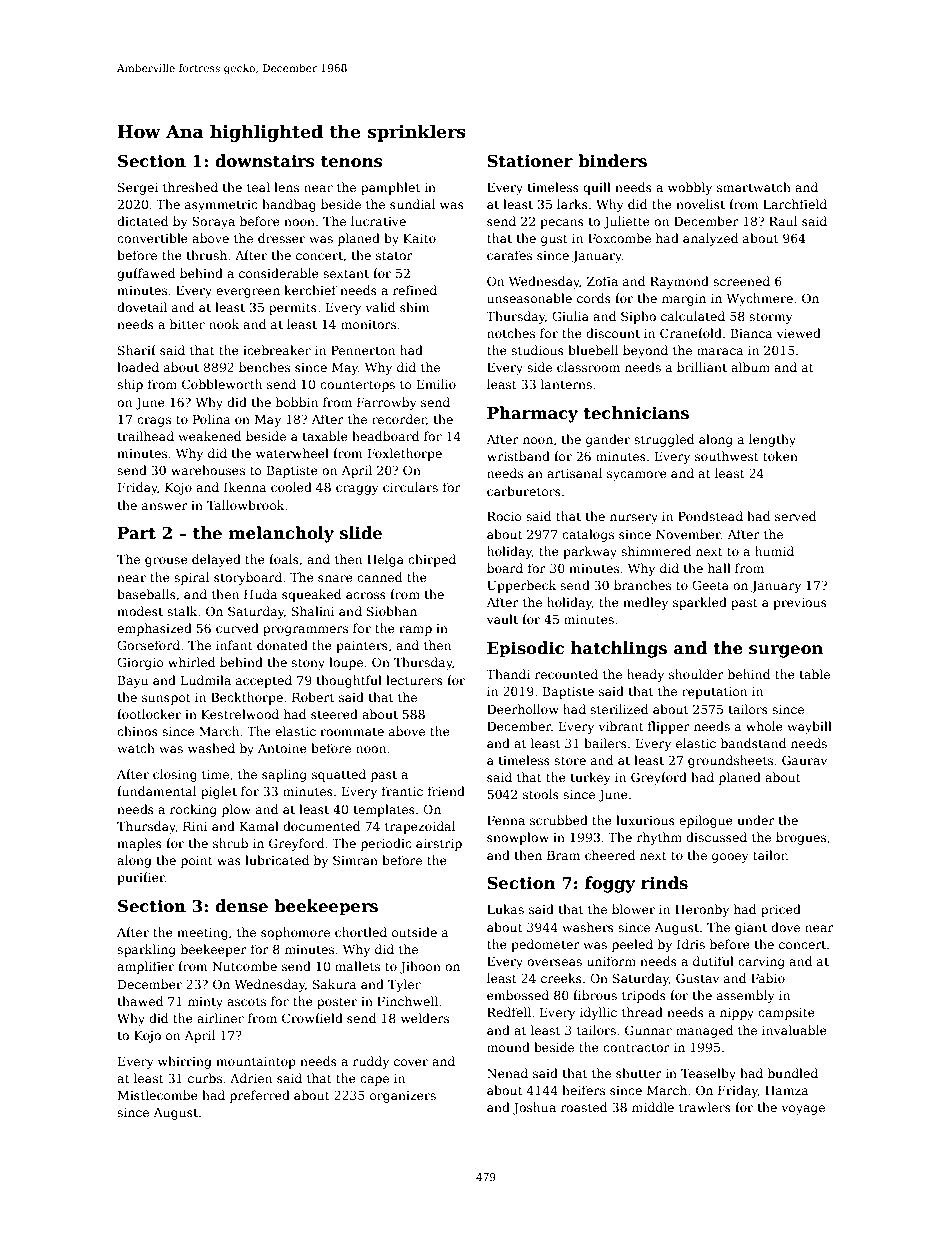  I want to click on token, so click(780, 456).
